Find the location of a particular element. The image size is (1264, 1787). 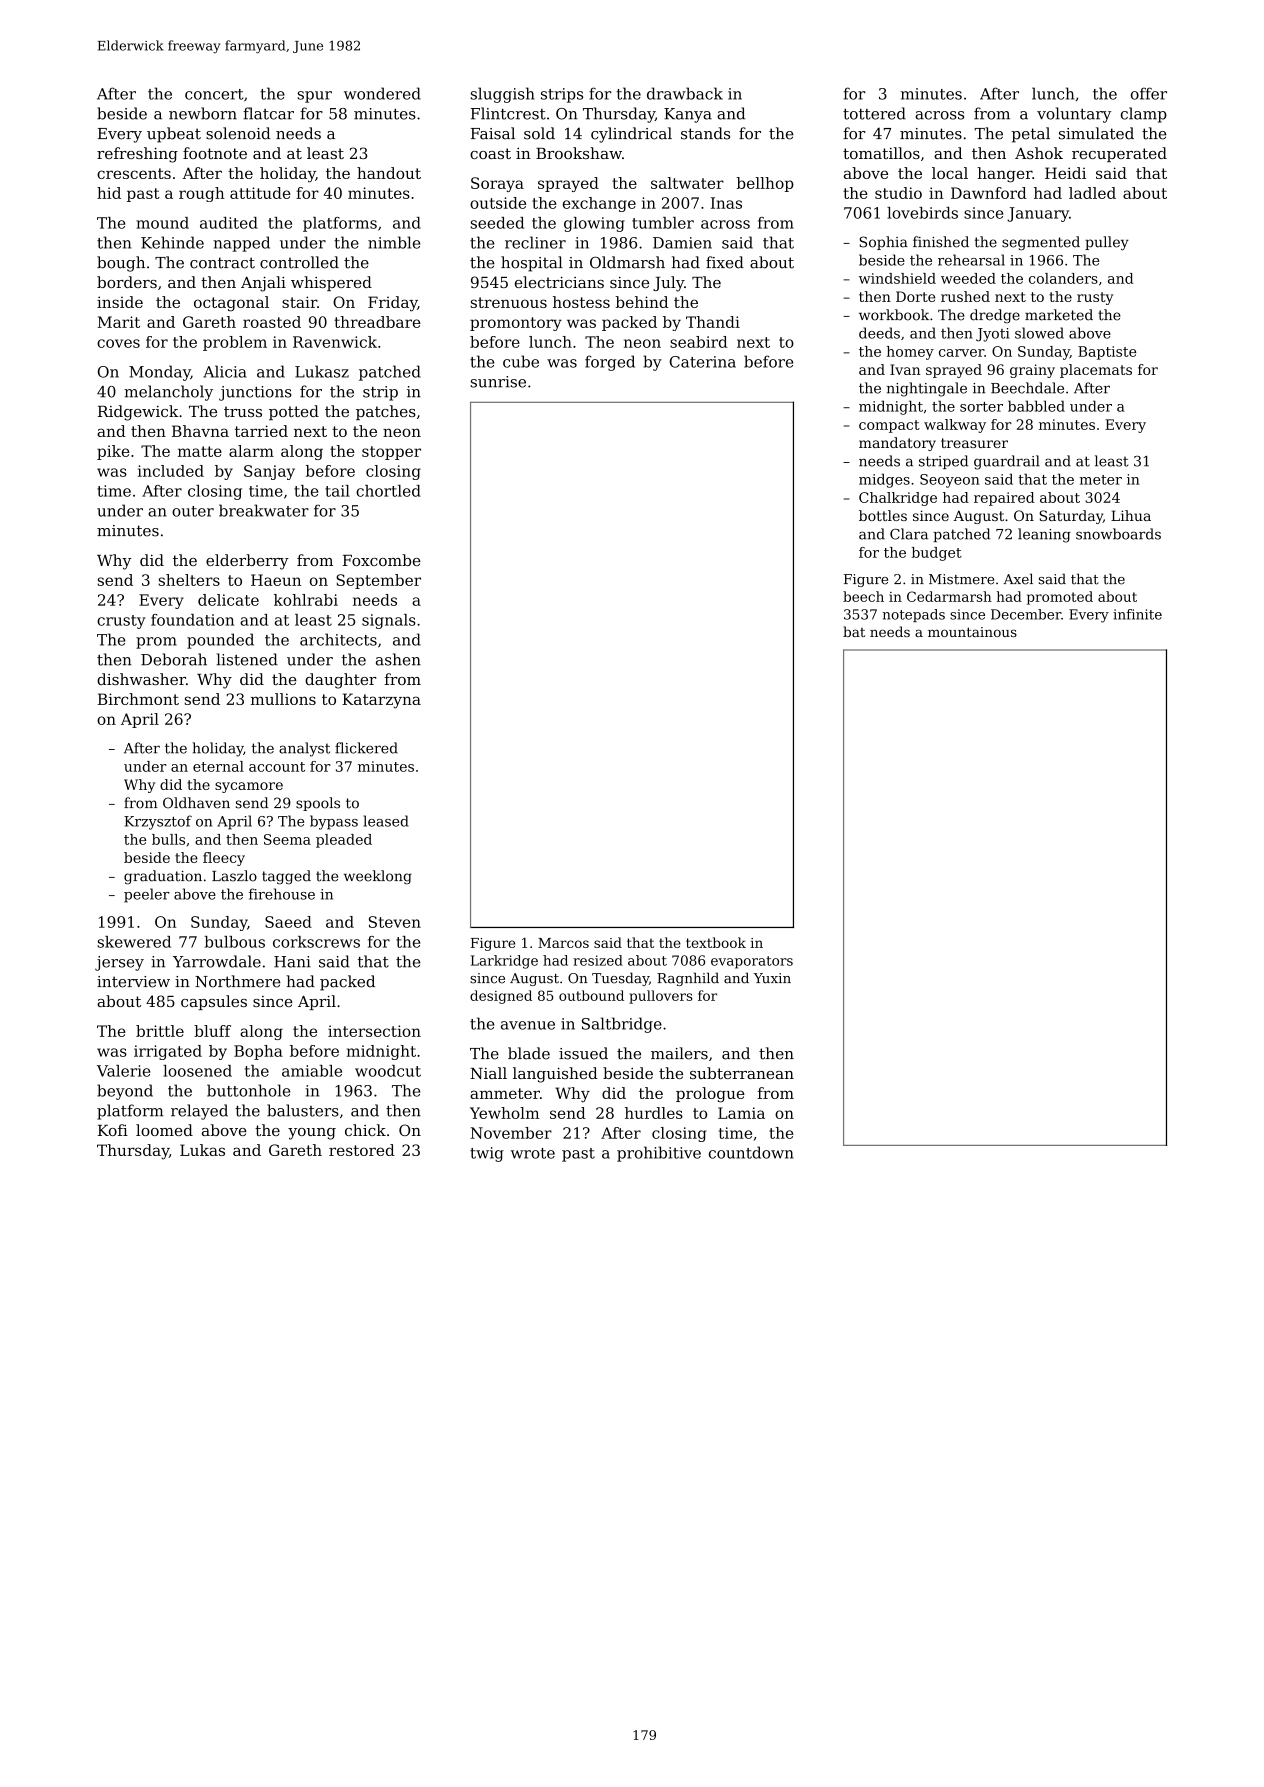

Marcos is located at coordinates (563, 943).
